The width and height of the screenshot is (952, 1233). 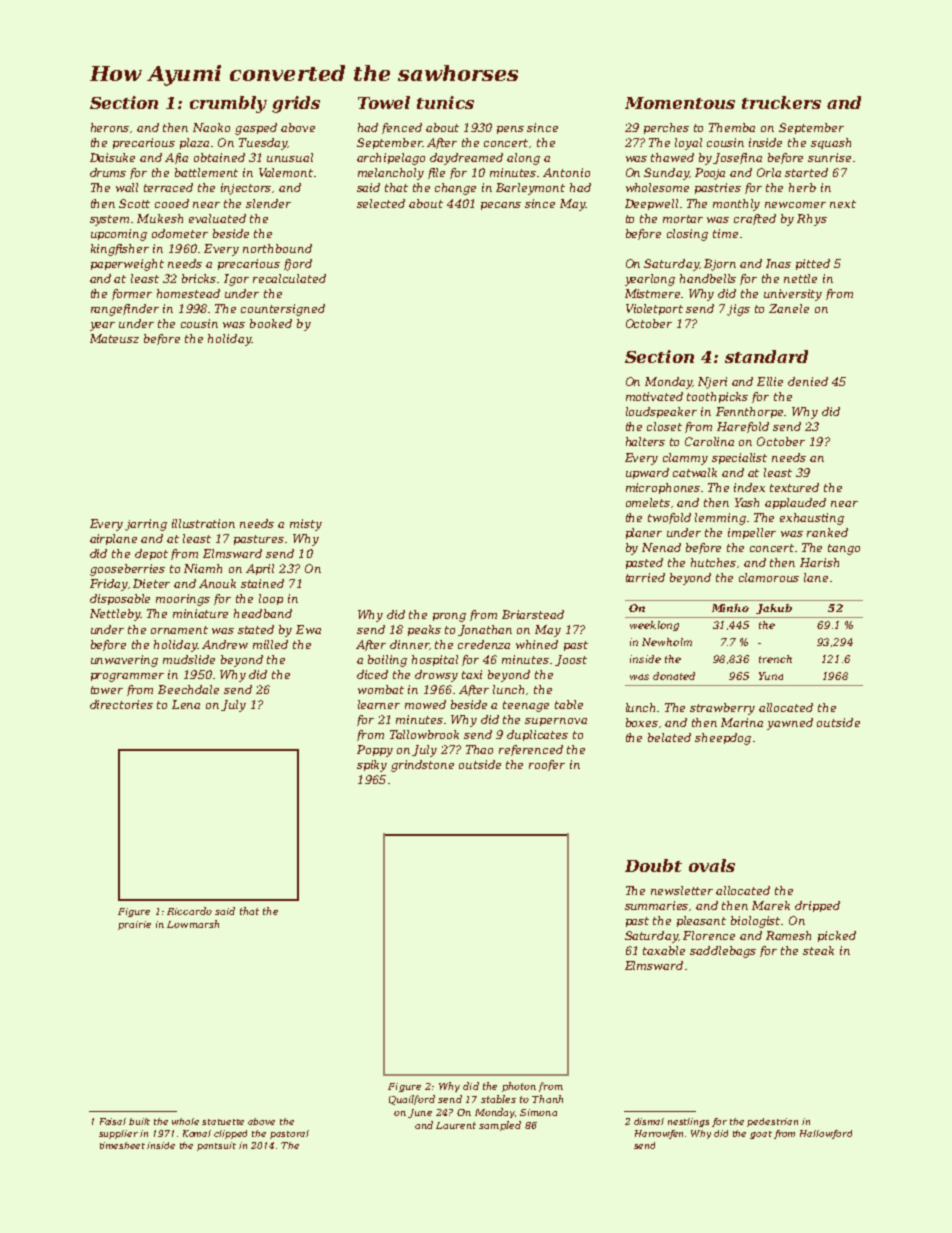 I want to click on truckers, so click(x=781, y=102).
